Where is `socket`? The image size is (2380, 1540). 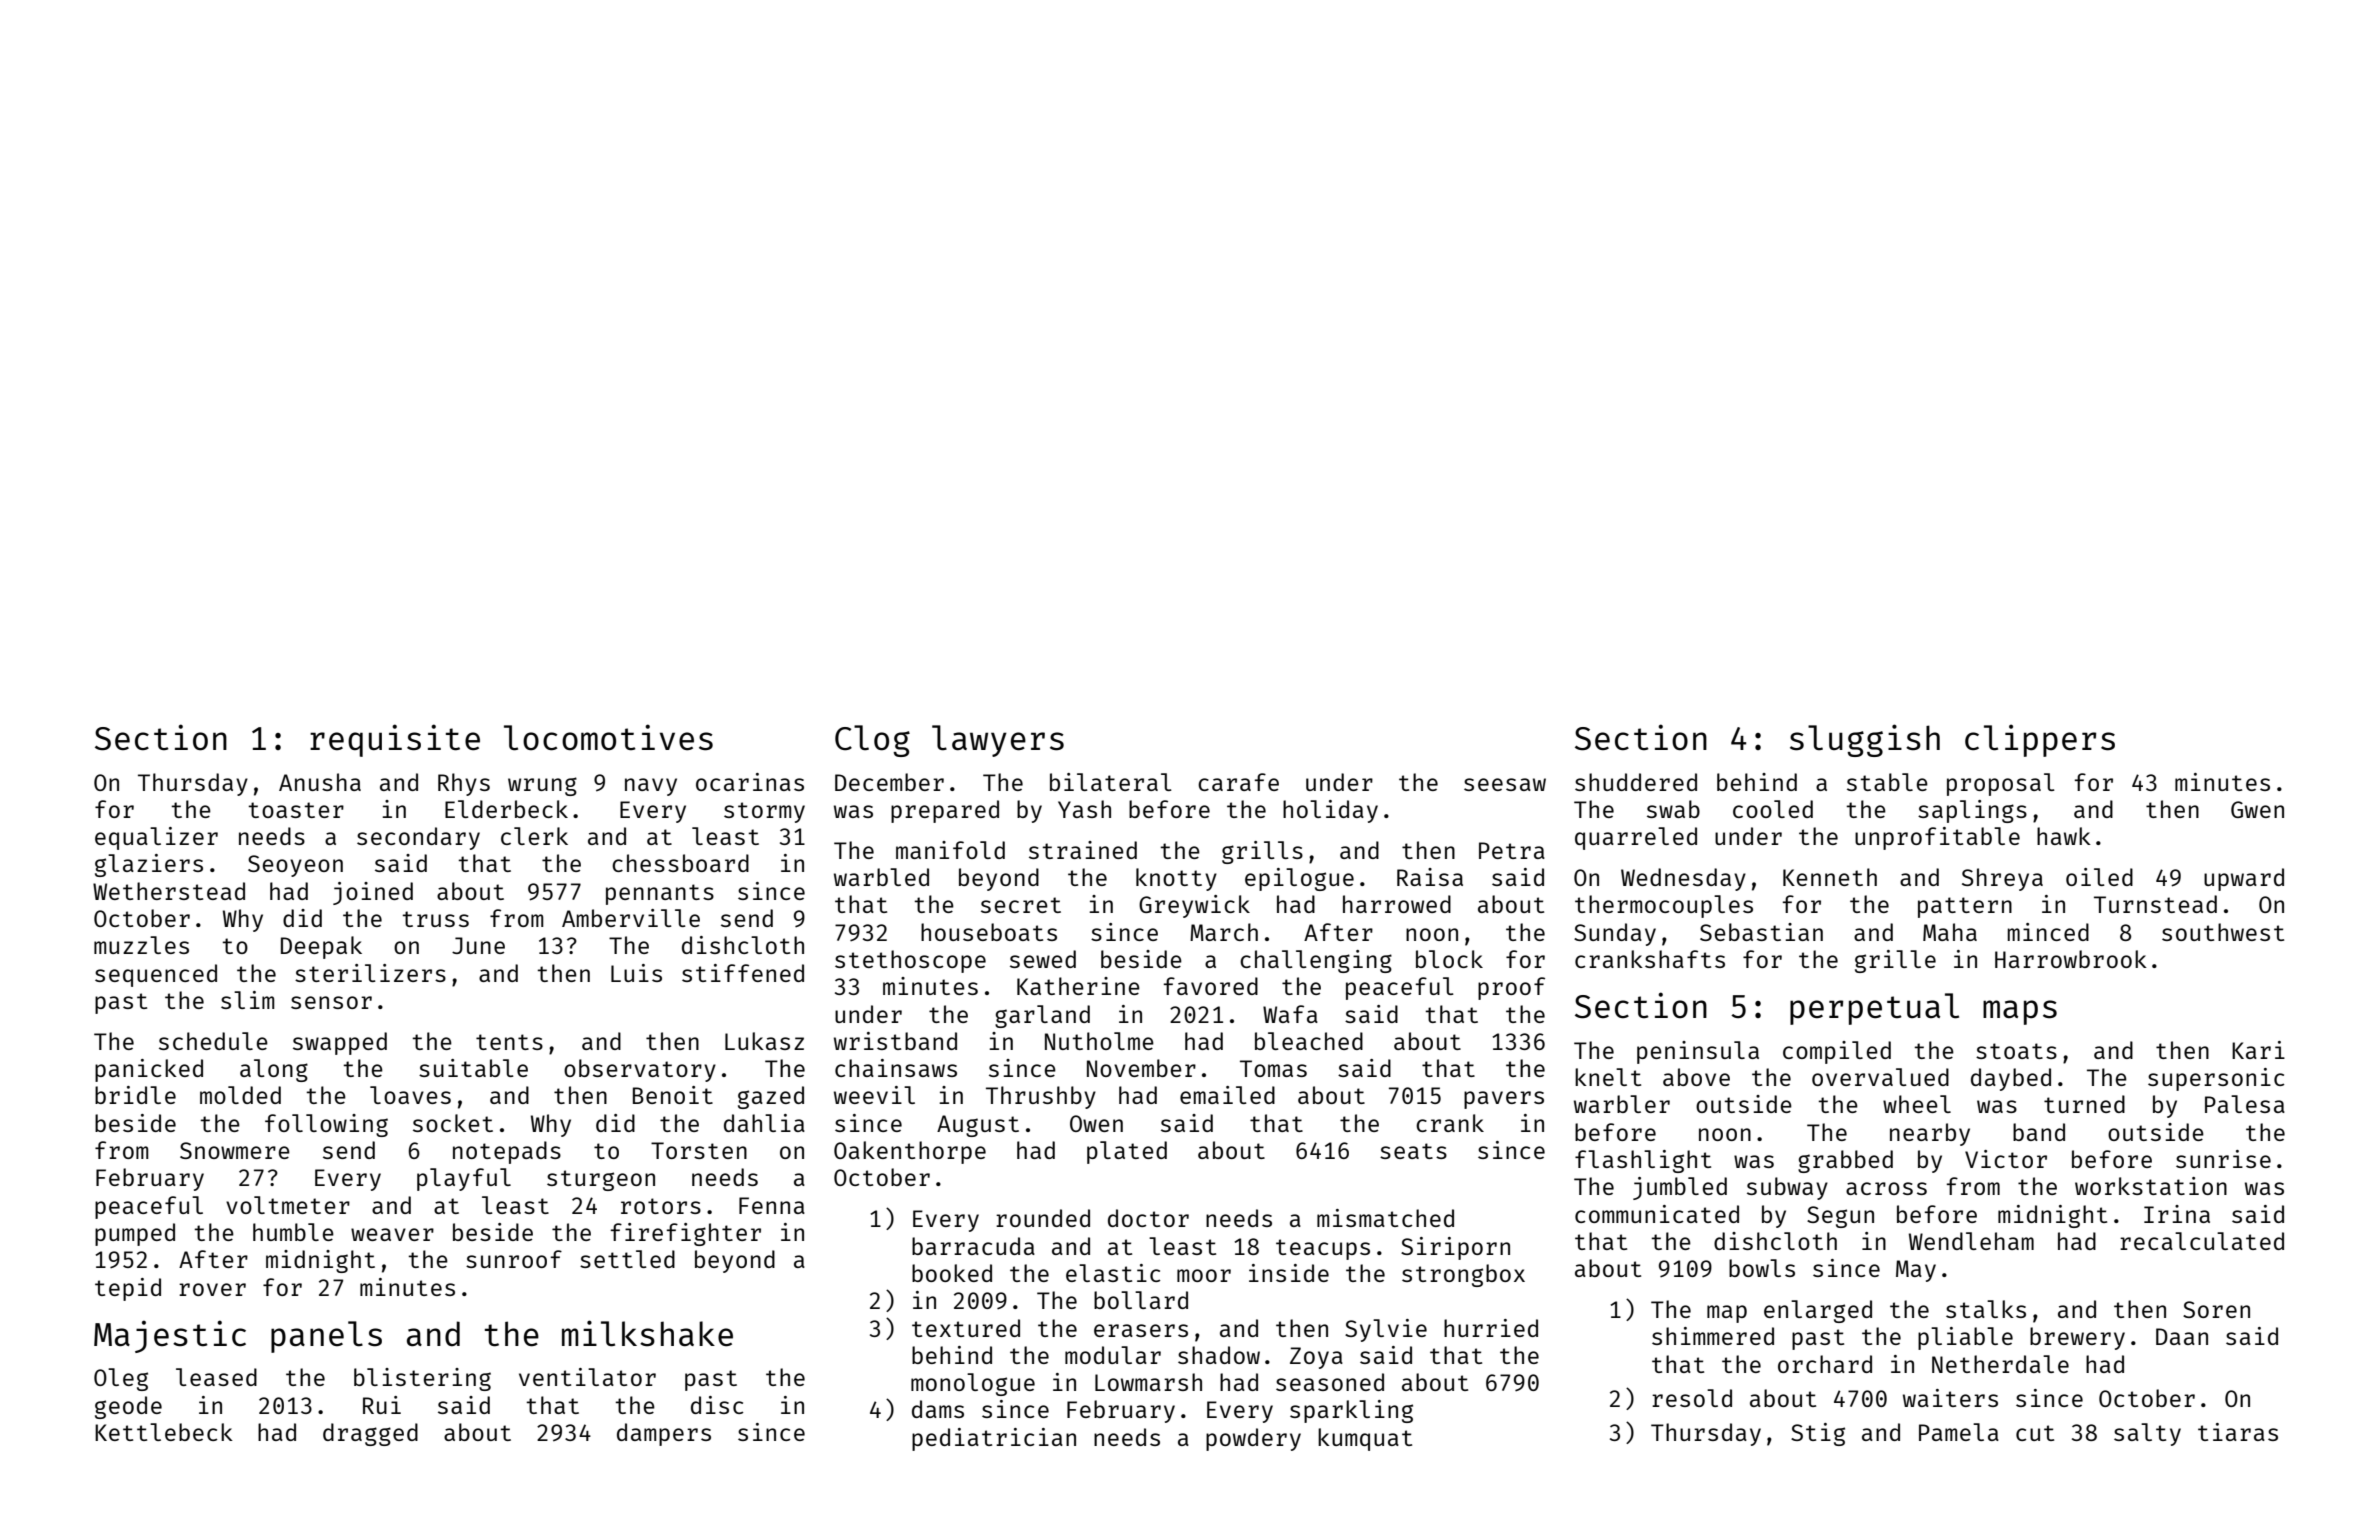 socket is located at coordinates (453, 1123).
